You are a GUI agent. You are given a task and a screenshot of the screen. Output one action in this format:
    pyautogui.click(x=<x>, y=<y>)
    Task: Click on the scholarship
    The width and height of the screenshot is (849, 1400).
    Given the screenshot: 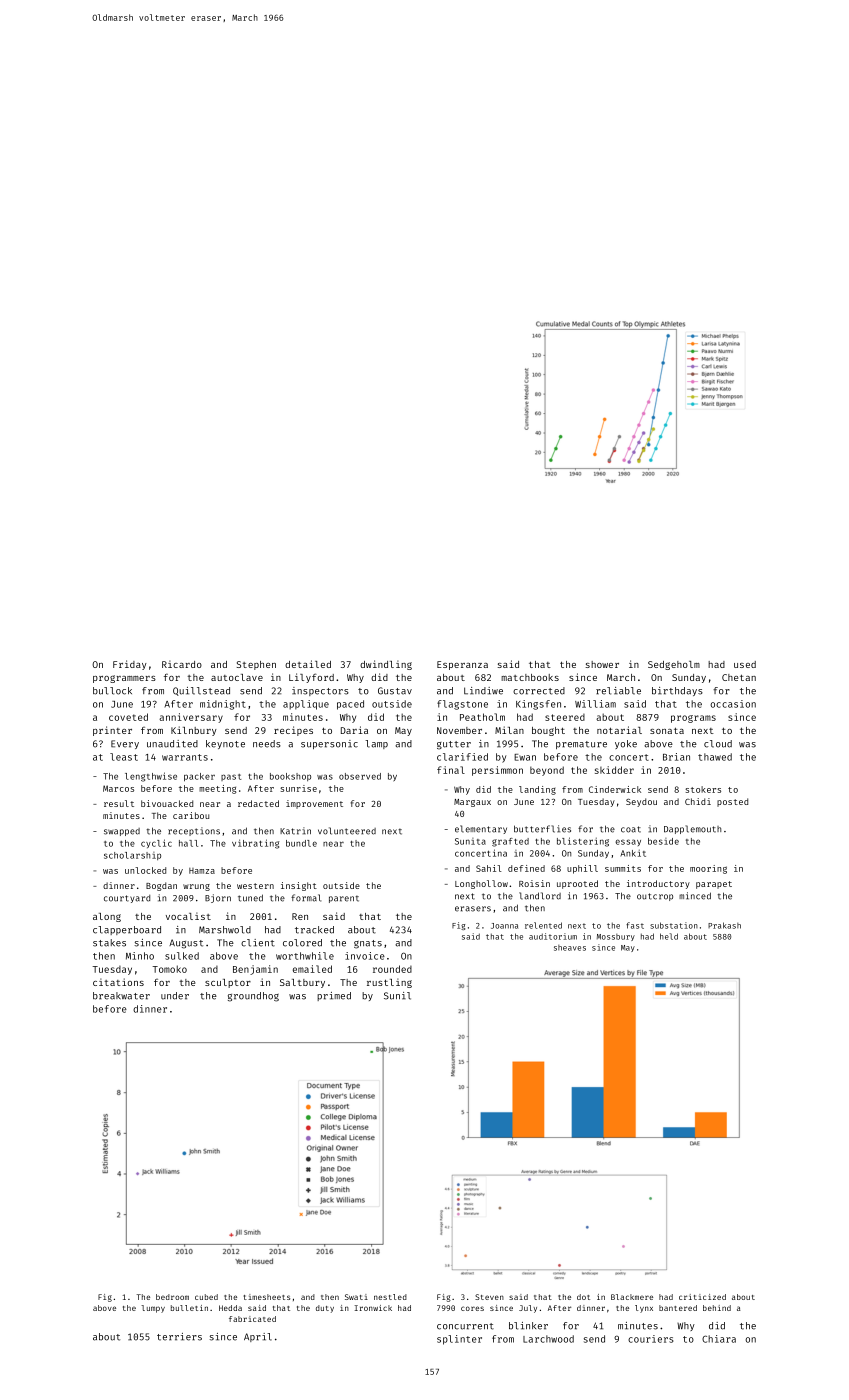 What is the action you would take?
    pyautogui.click(x=132, y=856)
